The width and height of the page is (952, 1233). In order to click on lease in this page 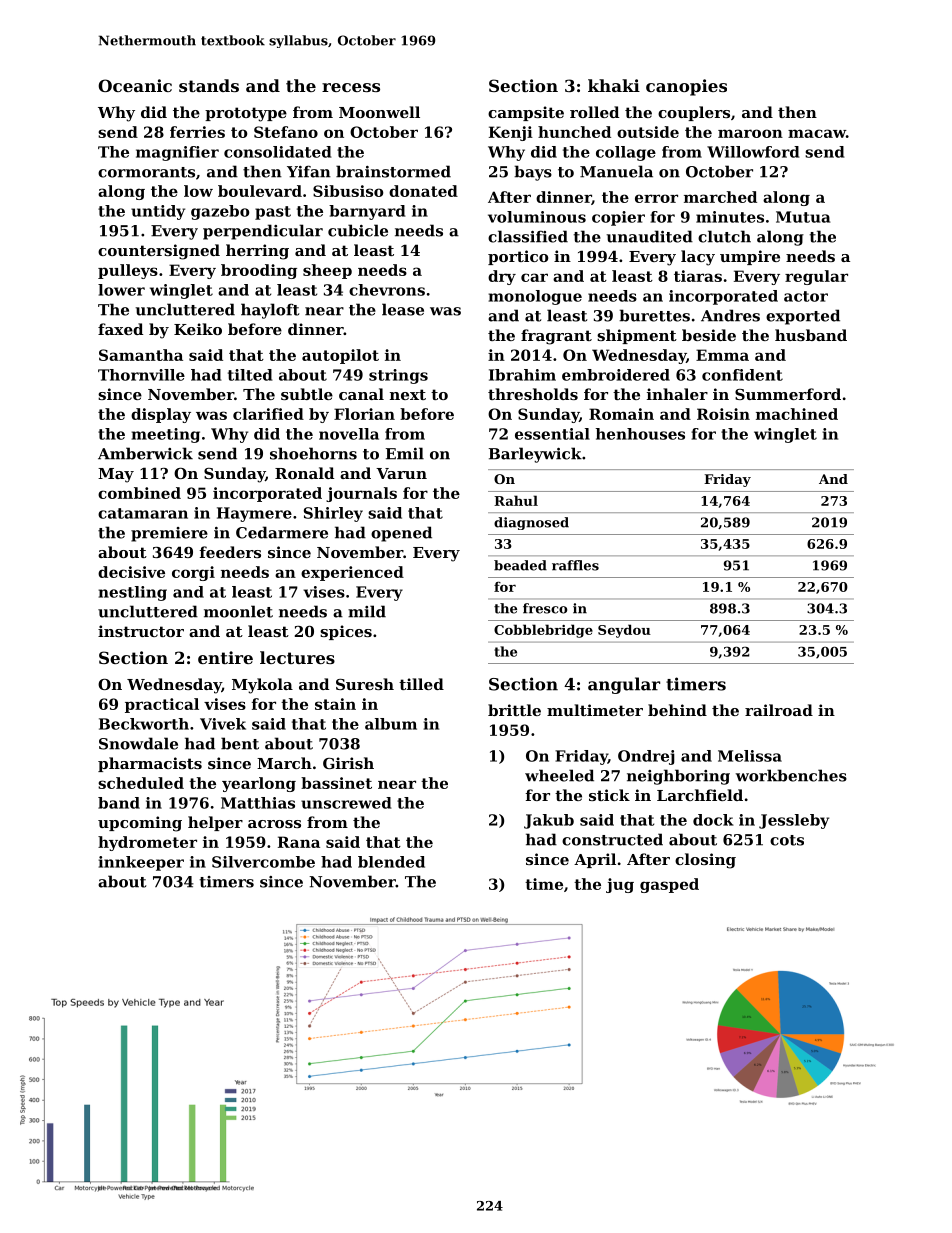, I will do `click(403, 309)`.
